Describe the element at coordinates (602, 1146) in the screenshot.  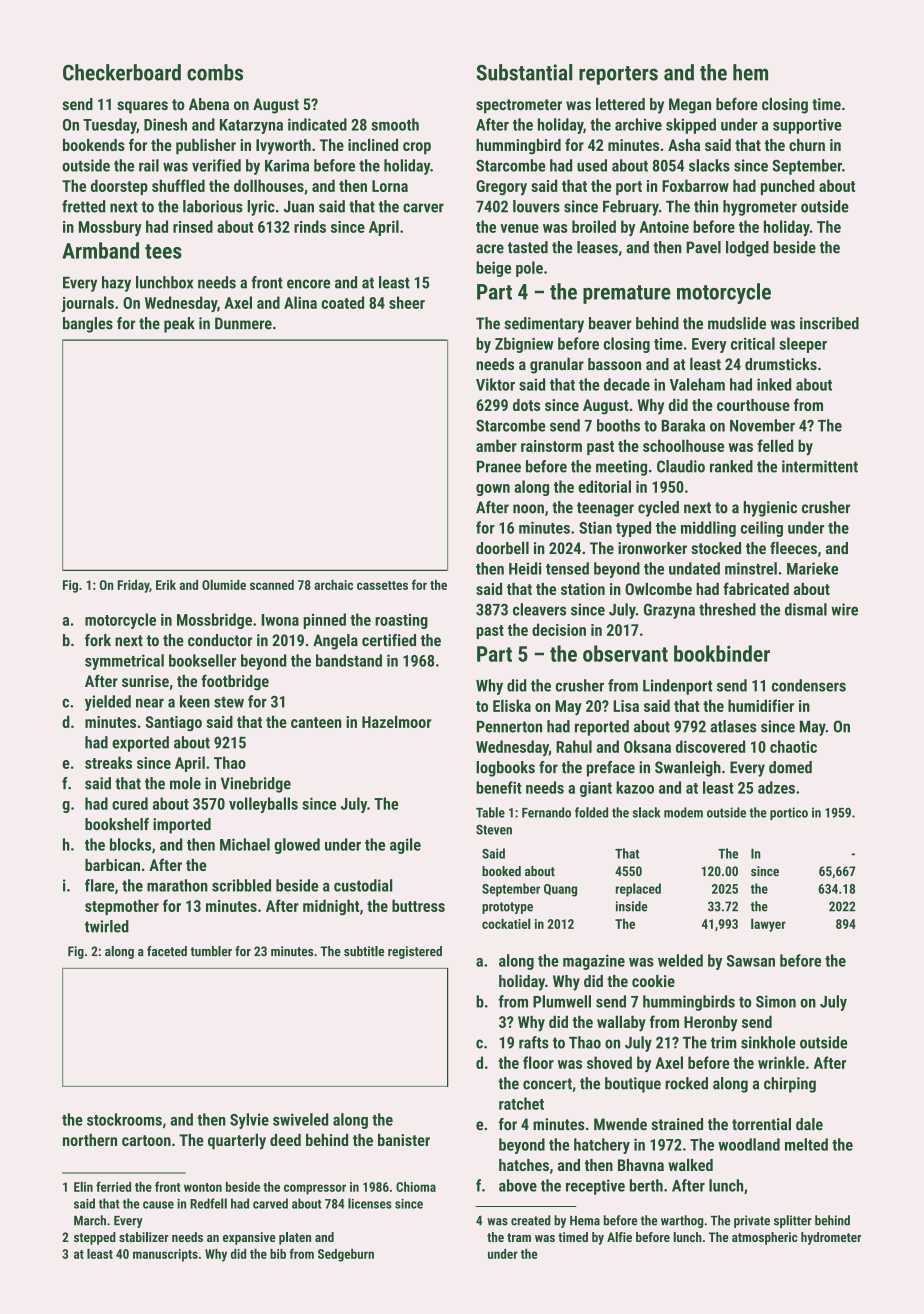
I see `hatchery` at that location.
